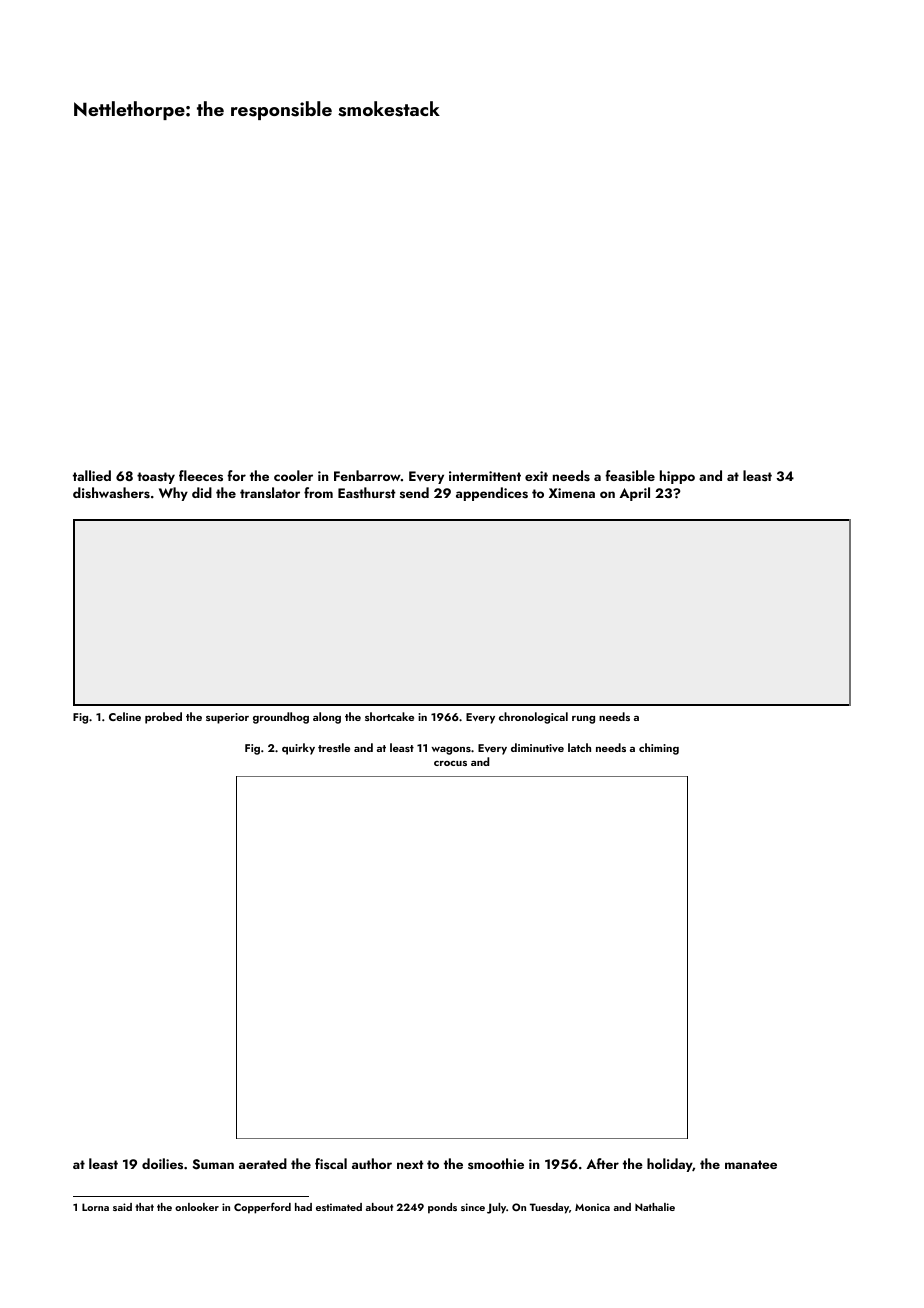  I want to click on aerated, so click(263, 1163).
